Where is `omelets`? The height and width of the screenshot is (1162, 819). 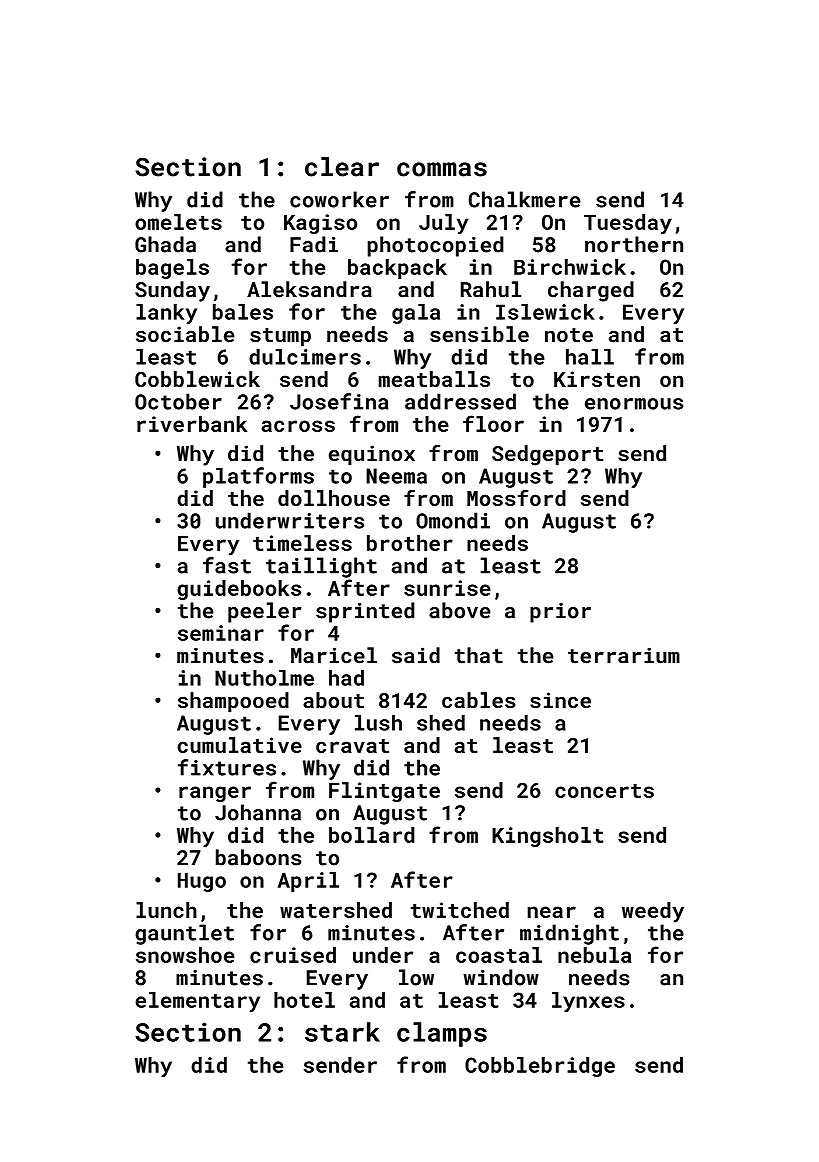 omelets is located at coordinates (178, 222).
